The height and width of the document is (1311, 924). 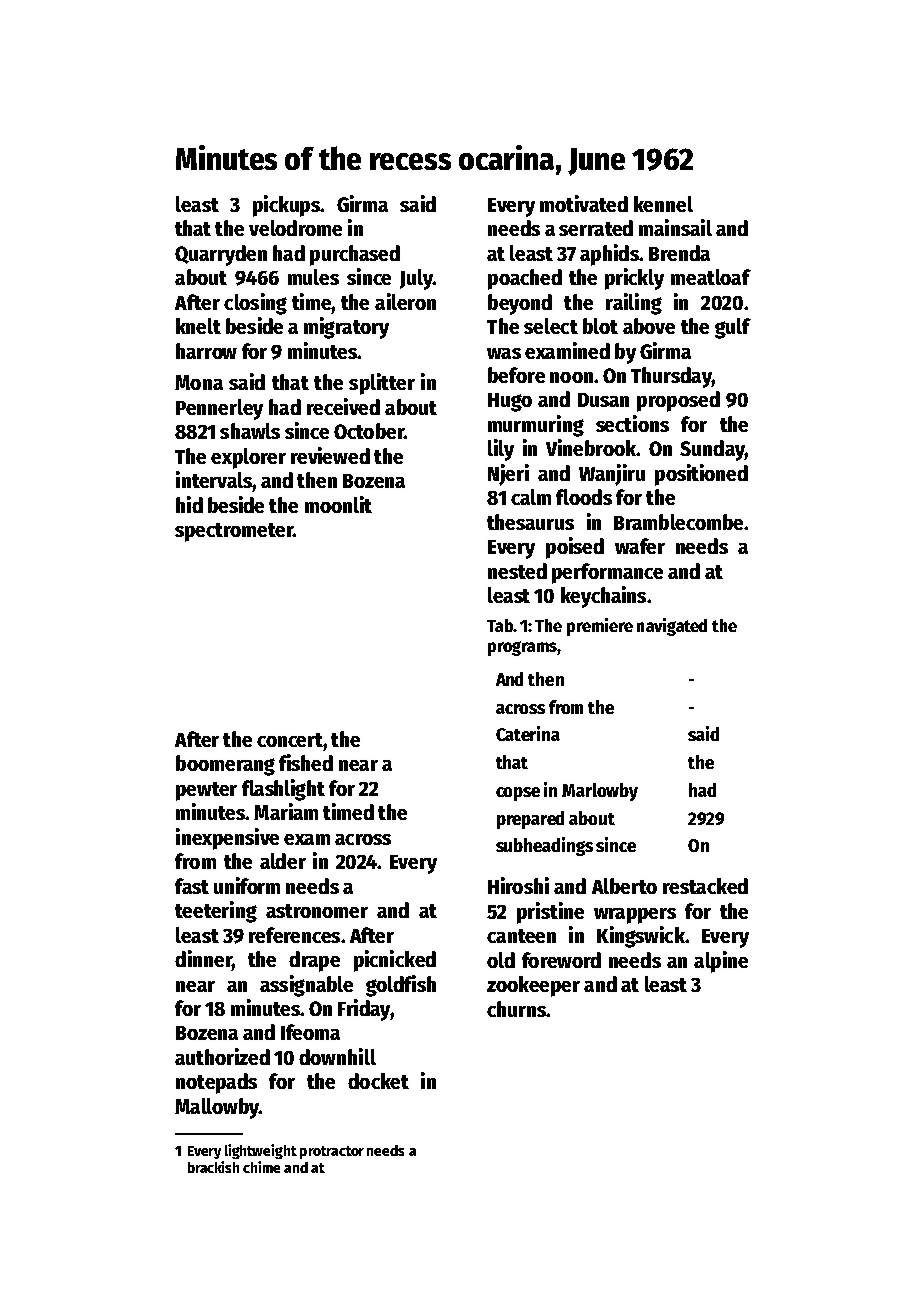 I want to click on protractor, so click(x=332, y=1152).
